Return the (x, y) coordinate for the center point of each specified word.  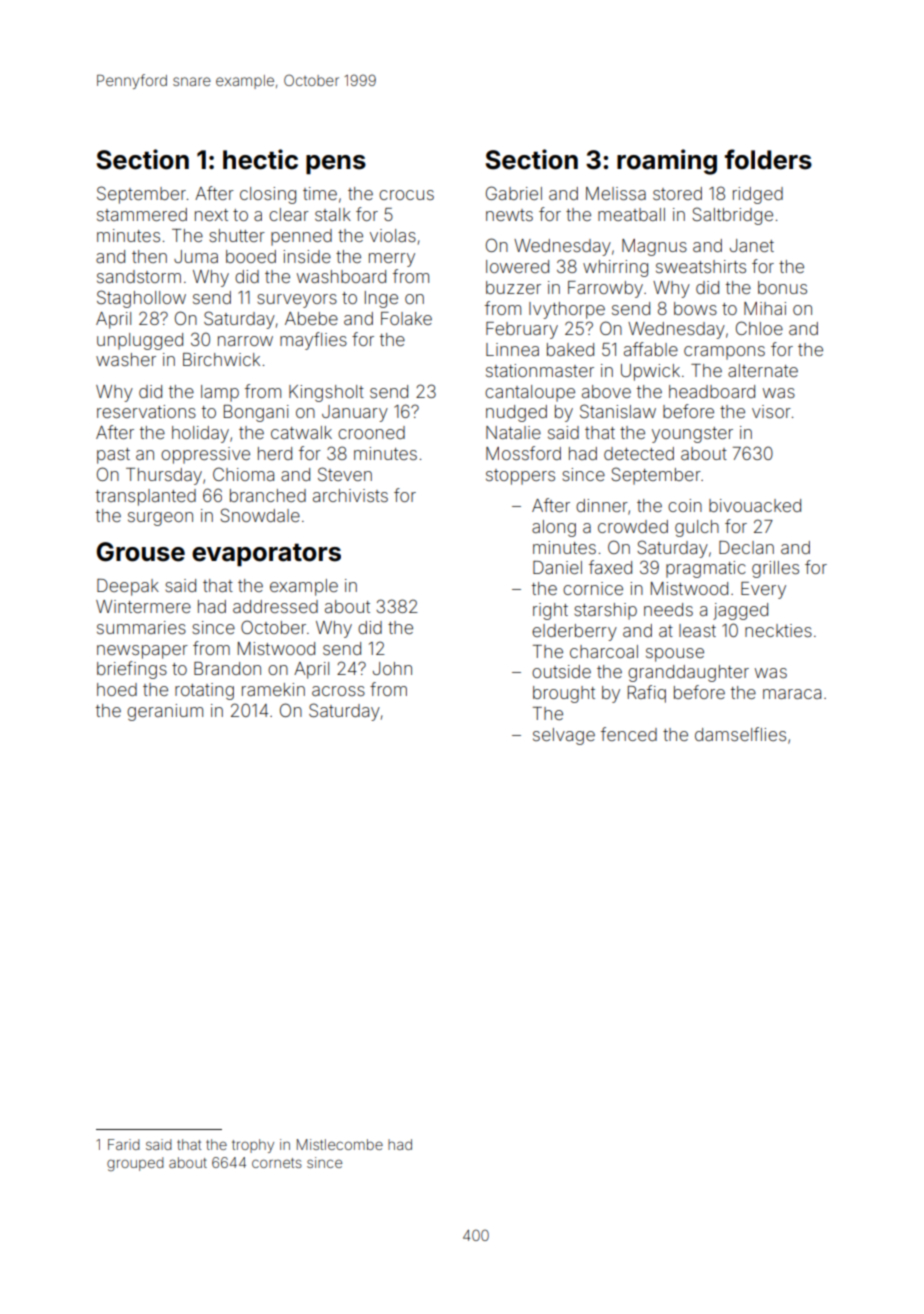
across (338, 691)
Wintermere (143, 606)
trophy (253, 1146)
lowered (517, 266)
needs (668, 609)
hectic (260, 159)
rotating (204, 691)
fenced (629, 734)
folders (768, 159)
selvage (564, 736)
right (550, 611)
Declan (746, 547)
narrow (245, 341)
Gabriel (514, 193)
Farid (124, 1144)
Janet (752, 245)
